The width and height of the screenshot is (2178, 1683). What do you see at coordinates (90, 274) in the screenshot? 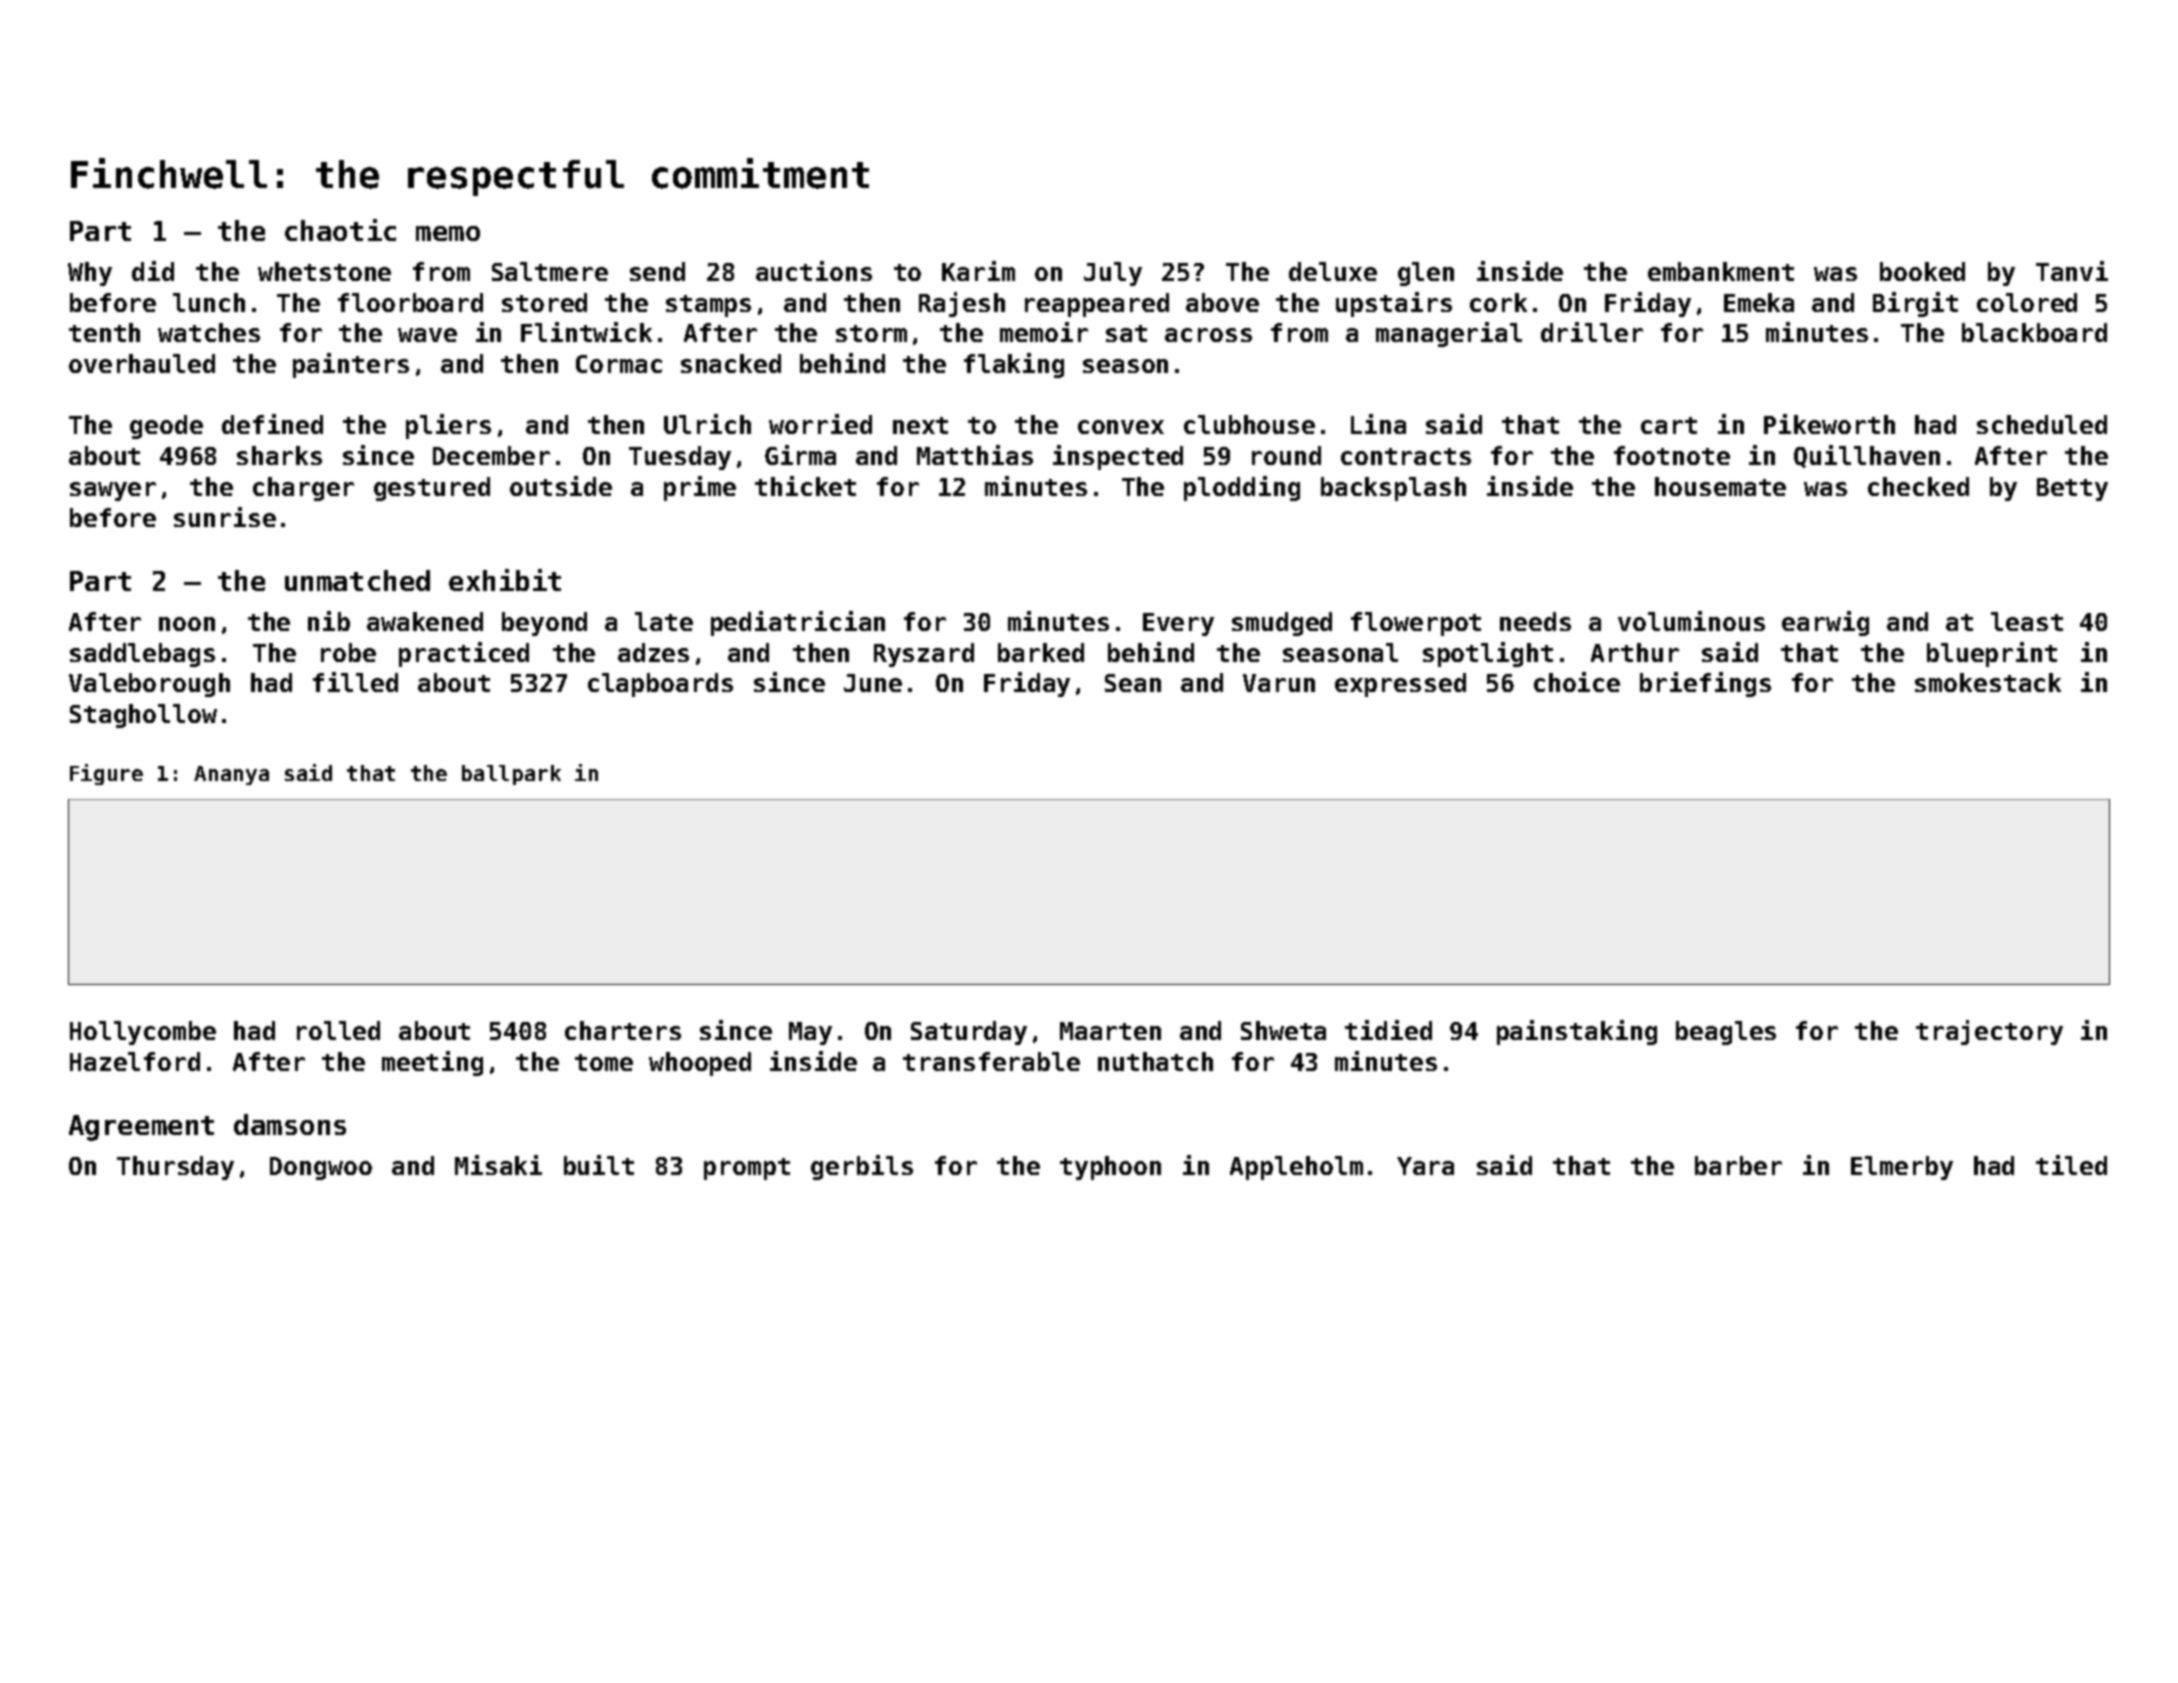
I see `Why` at bounding box center [90, 274].
